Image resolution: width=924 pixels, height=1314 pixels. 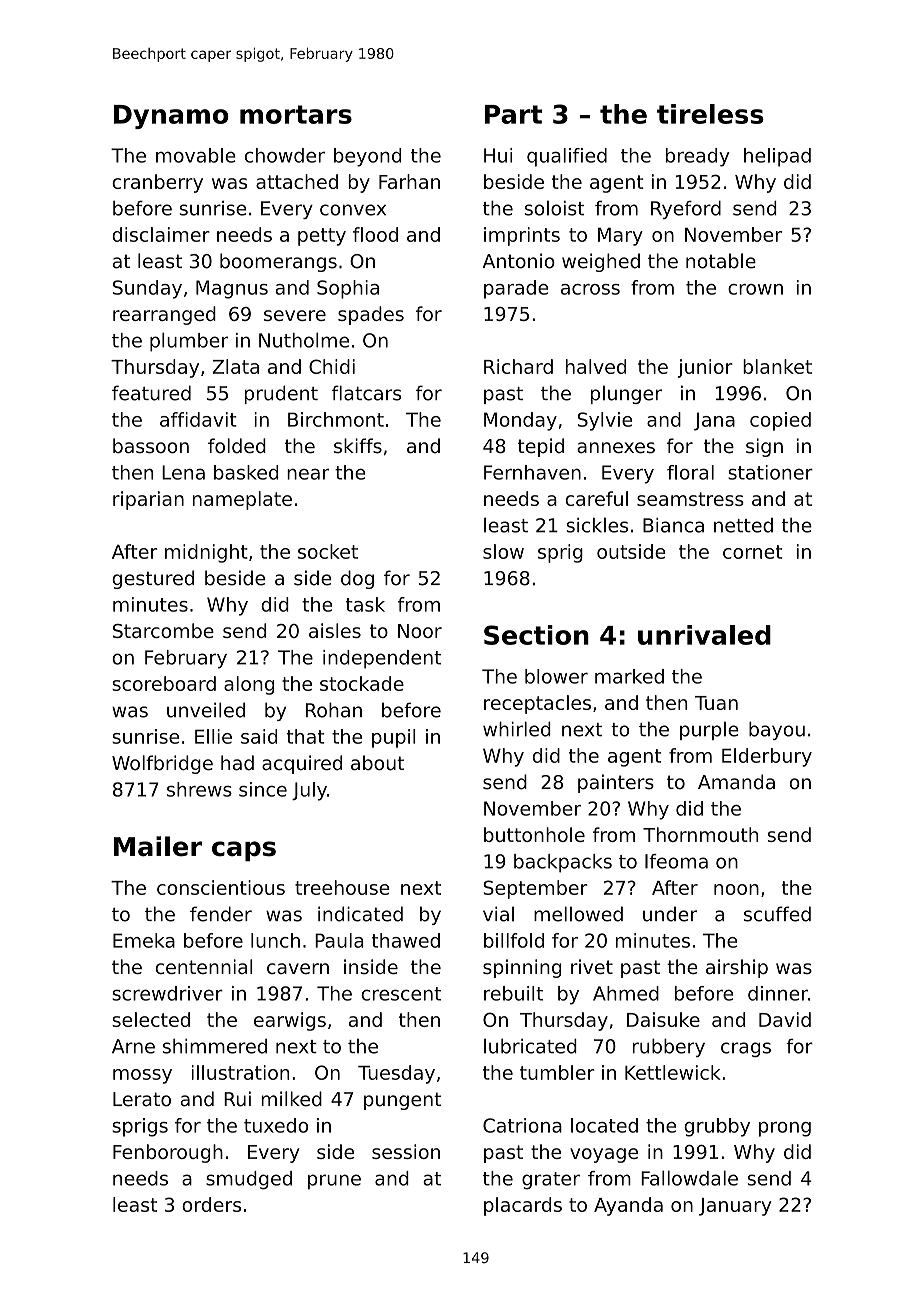 What do you see at coordinates (377, 763) in the page?
I see `about` at bounding box center [377, 763].
